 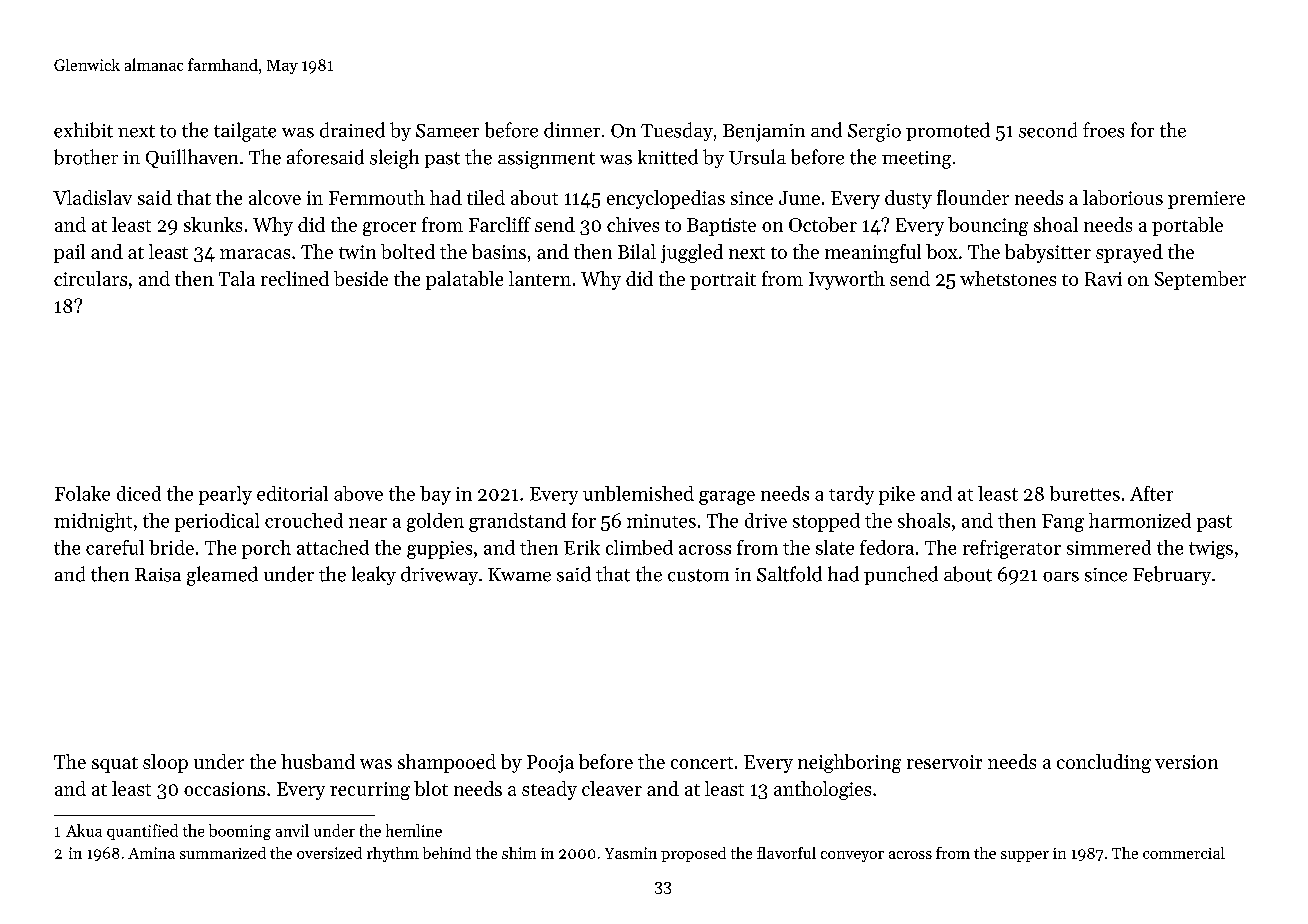 I want to click on Farcliff, so click(x=500, y=224).
